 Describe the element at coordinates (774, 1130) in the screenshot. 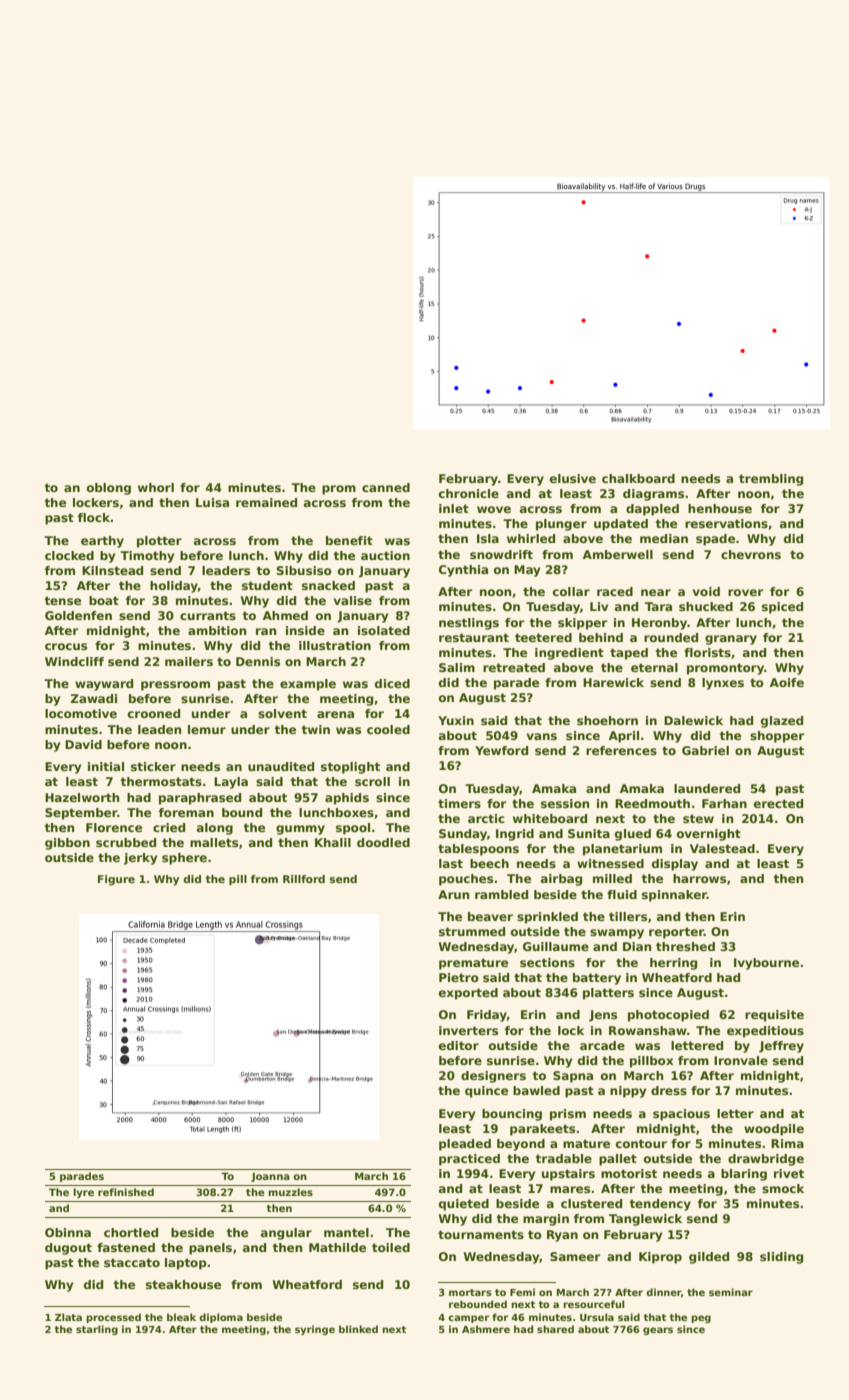

I see `woodpile` at that location.
